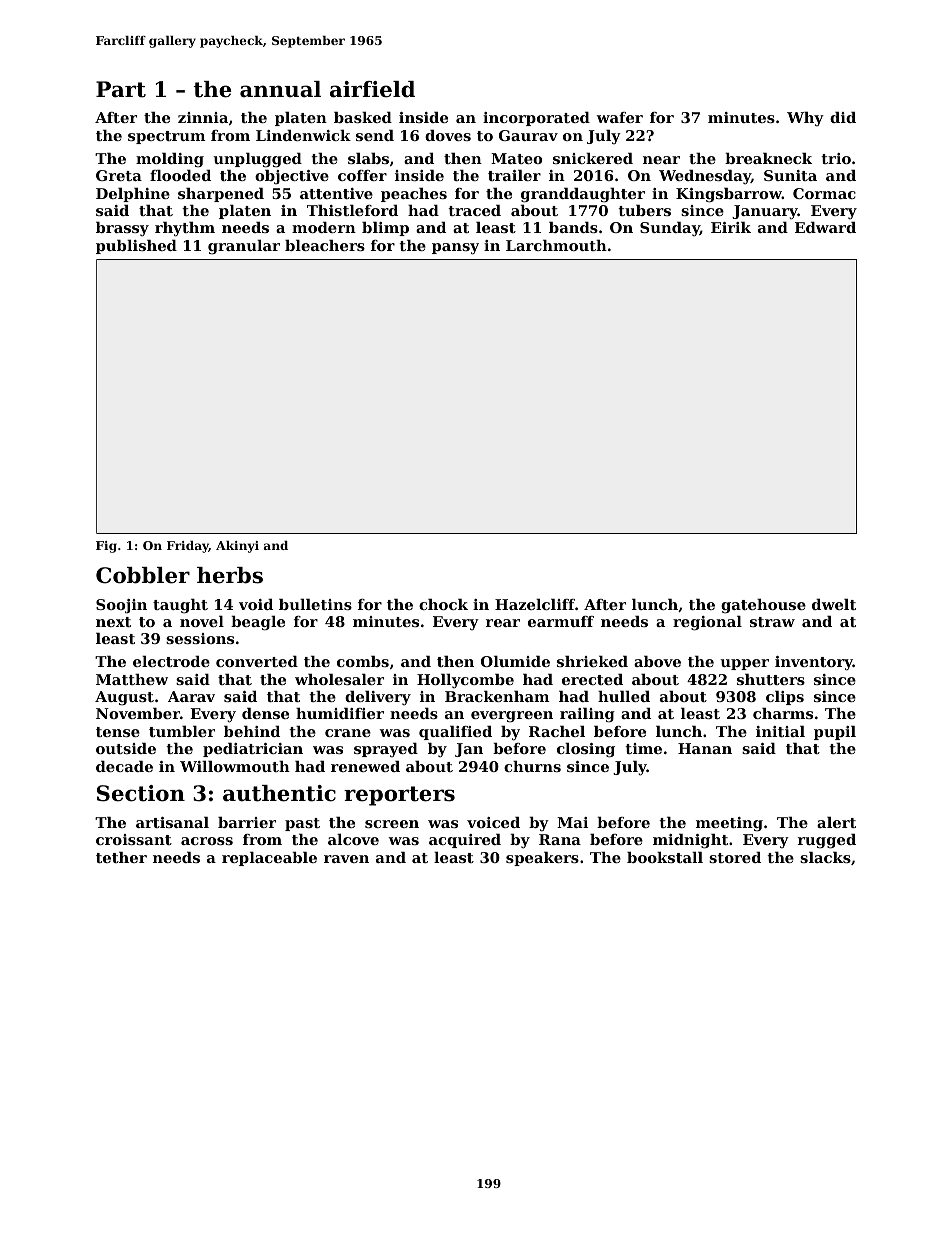 Image resolution: width=952 pixels, height=1233 pixels. What do you see at coordinates (325, 245) in the screenshot?
I see `bleachers` at bounding box center [325, 245].
